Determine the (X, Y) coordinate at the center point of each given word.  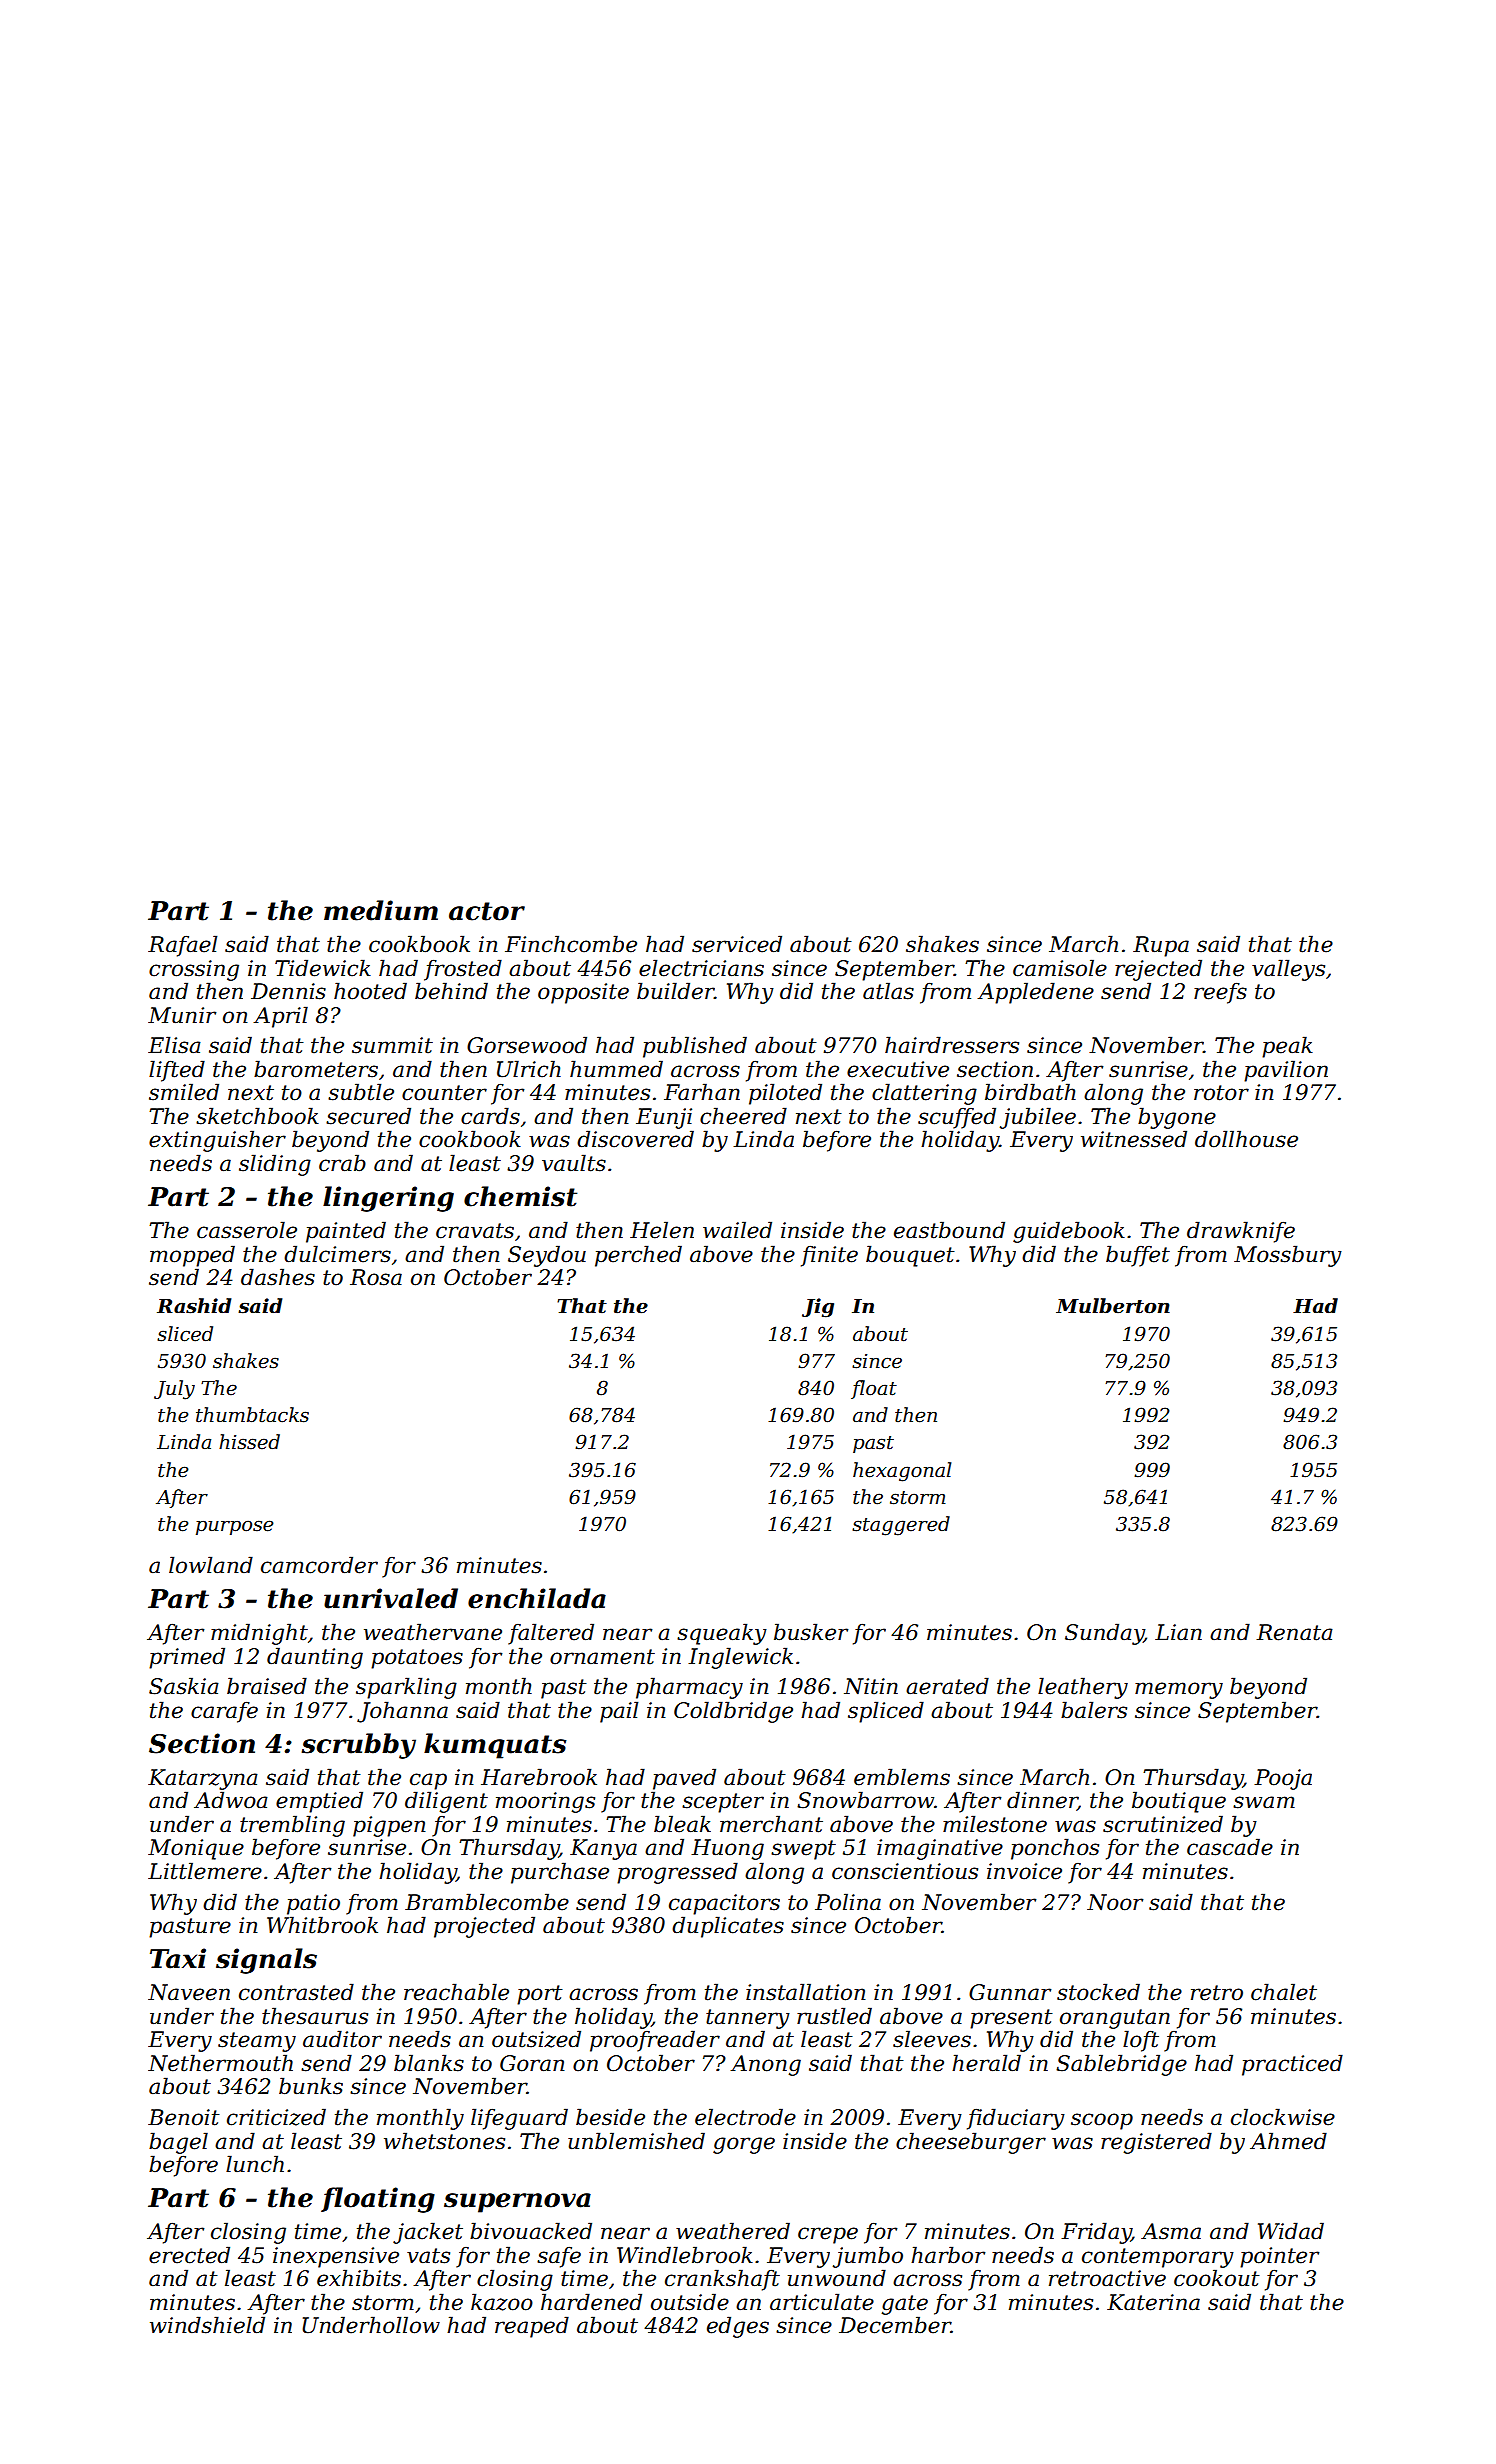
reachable (456, 1992)
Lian (1178, 1632)
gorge (744, 2145)
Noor (1115, 1902)
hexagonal (902, 1472)
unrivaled (391, 1598)
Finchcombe (571, 944)
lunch (255, 2164)
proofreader (655, 2041)
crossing (194, 970)
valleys (1288, 970)
